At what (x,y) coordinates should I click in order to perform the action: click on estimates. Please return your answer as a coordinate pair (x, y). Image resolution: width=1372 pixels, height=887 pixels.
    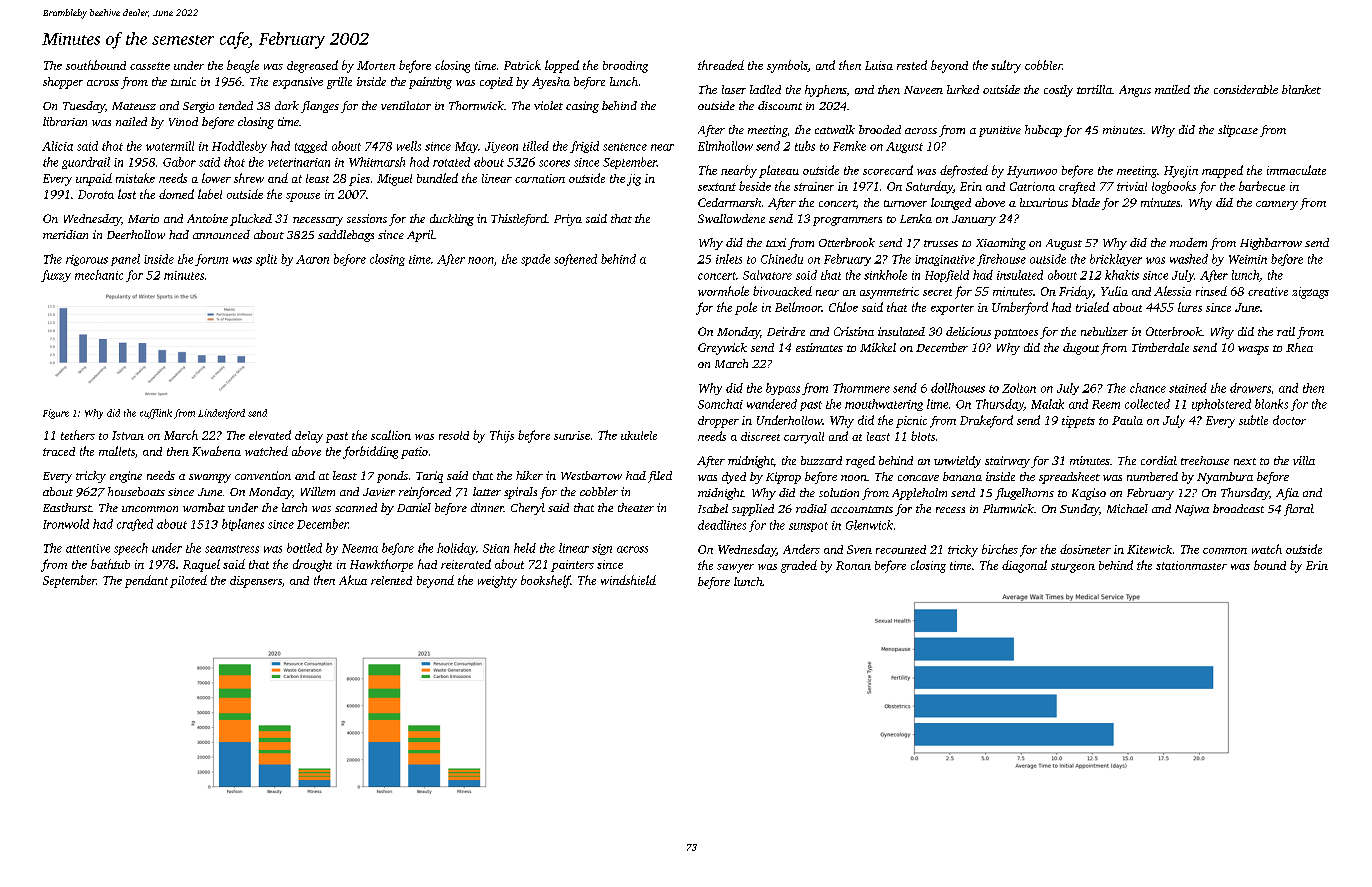
    Looking at the image, I should click on (819, 347).
